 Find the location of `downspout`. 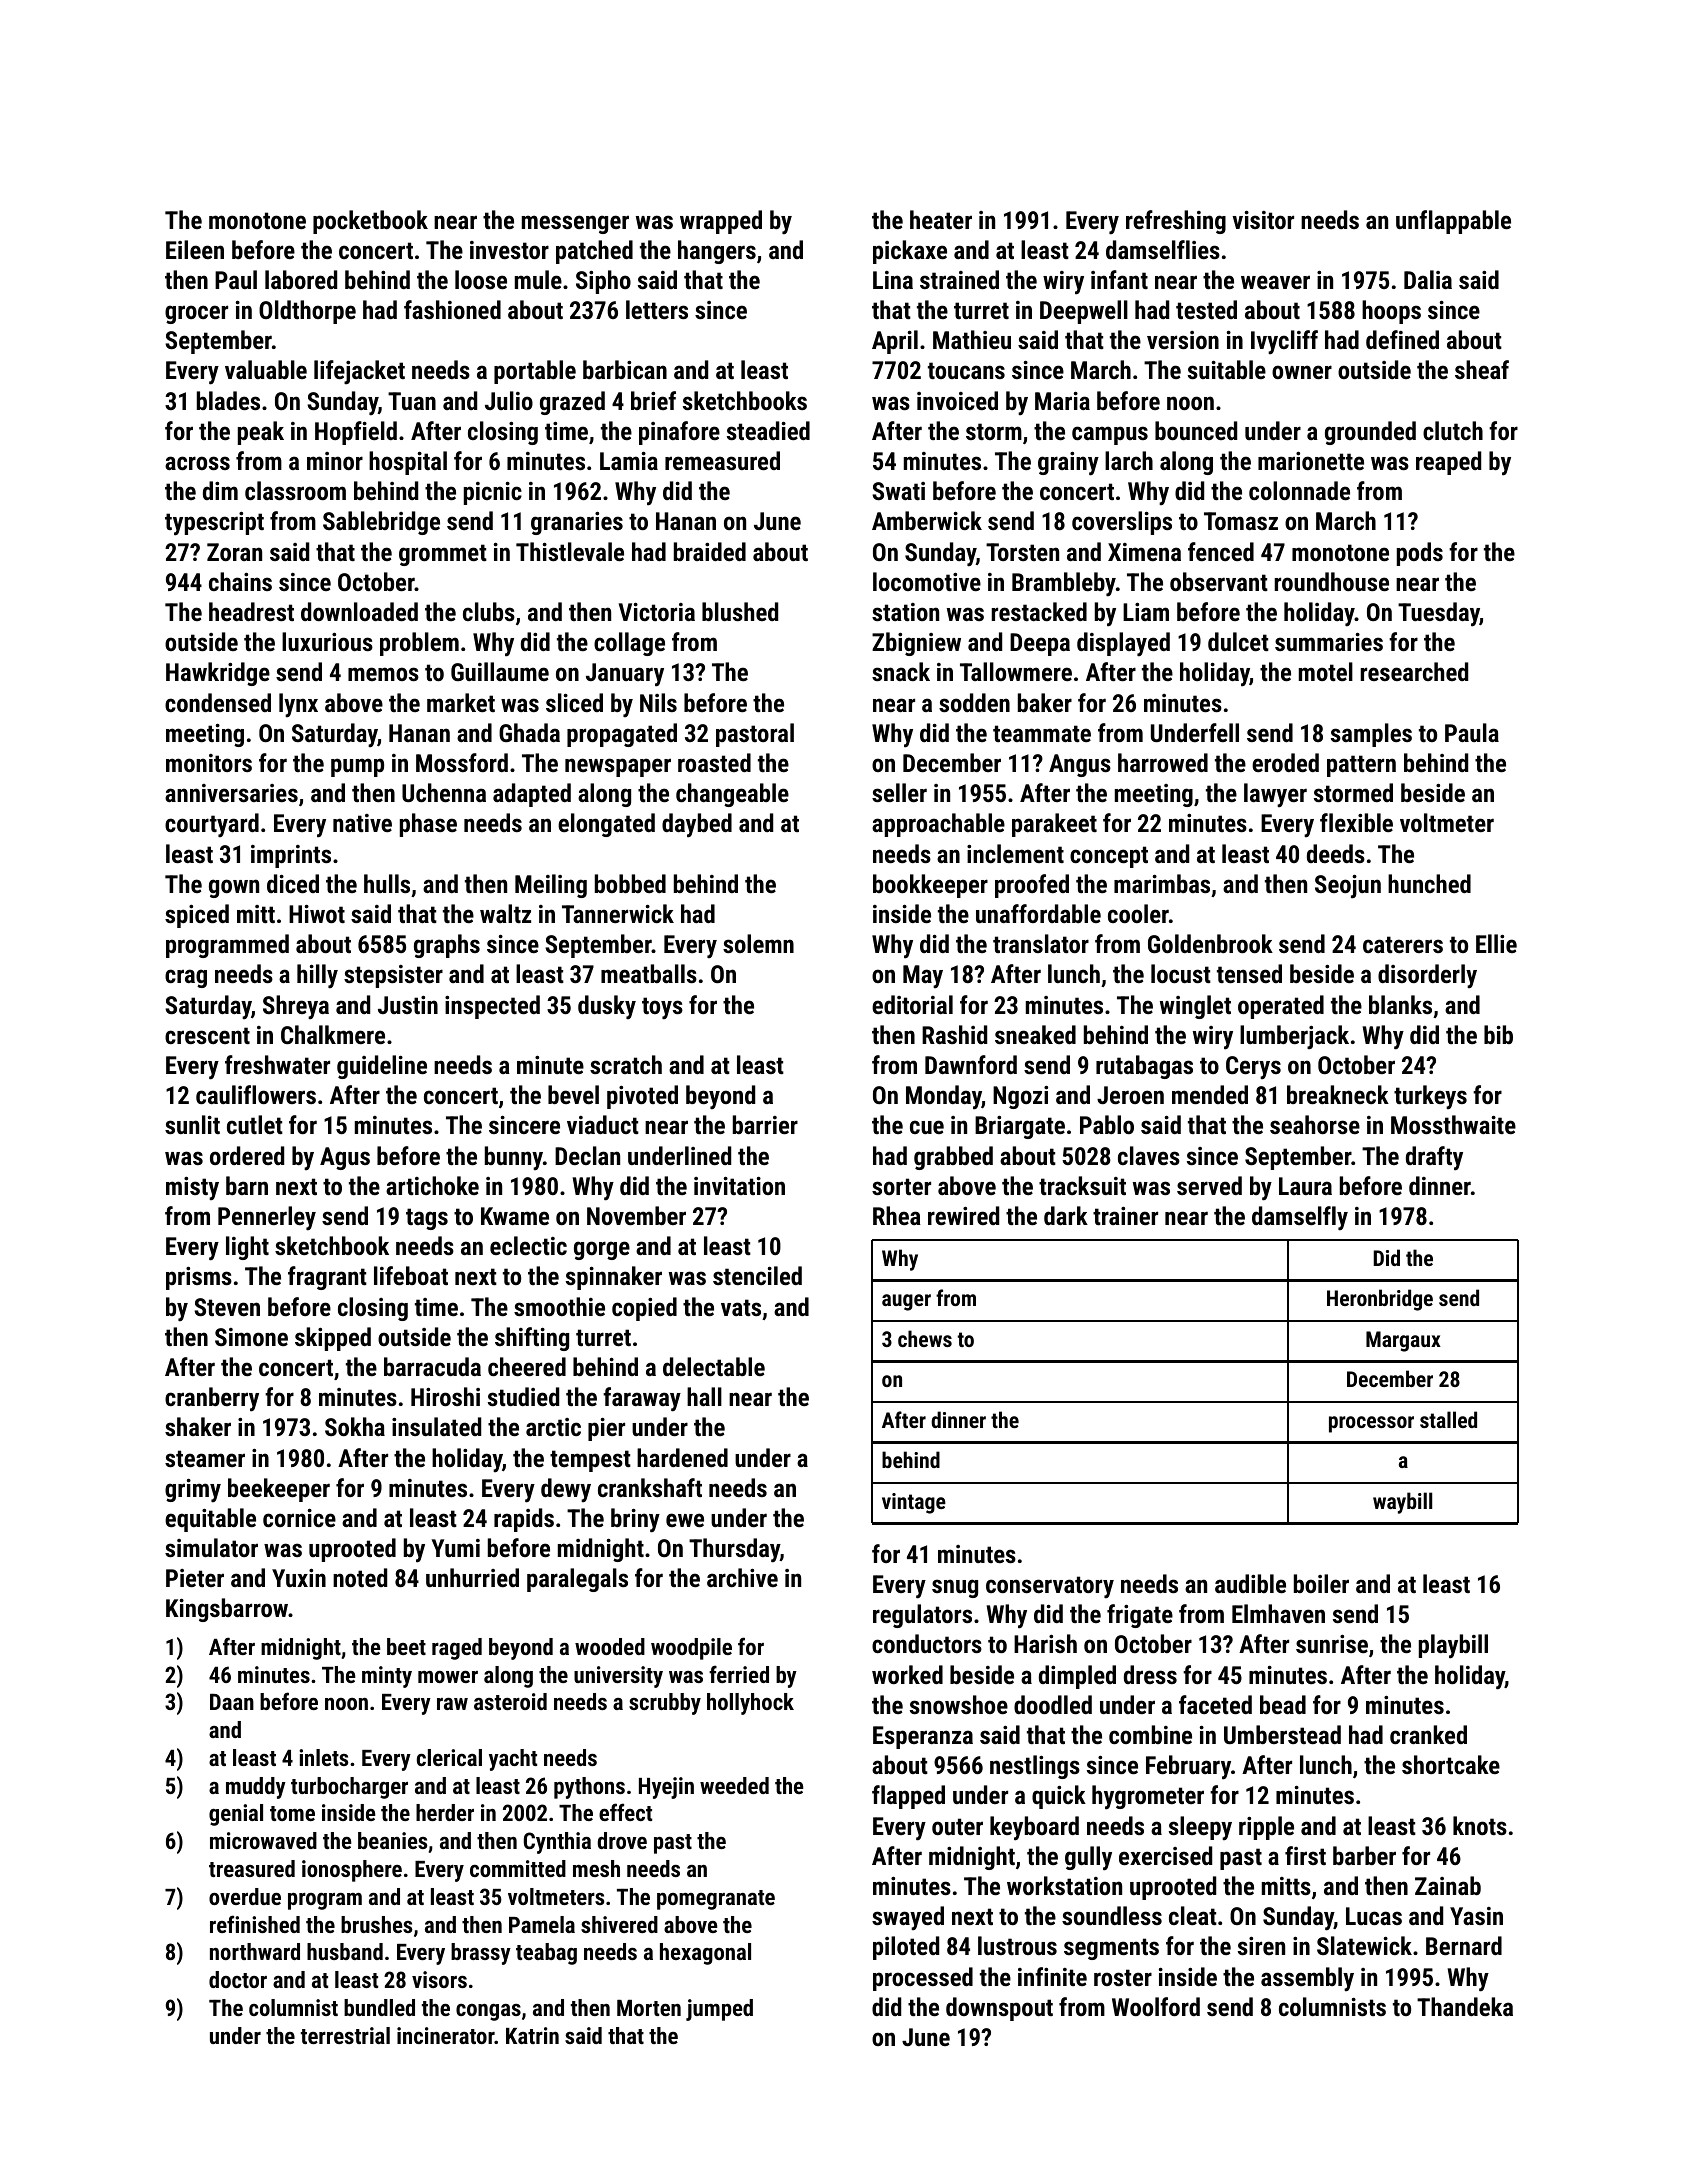

downspout is located at coordinates (999, 2009).
